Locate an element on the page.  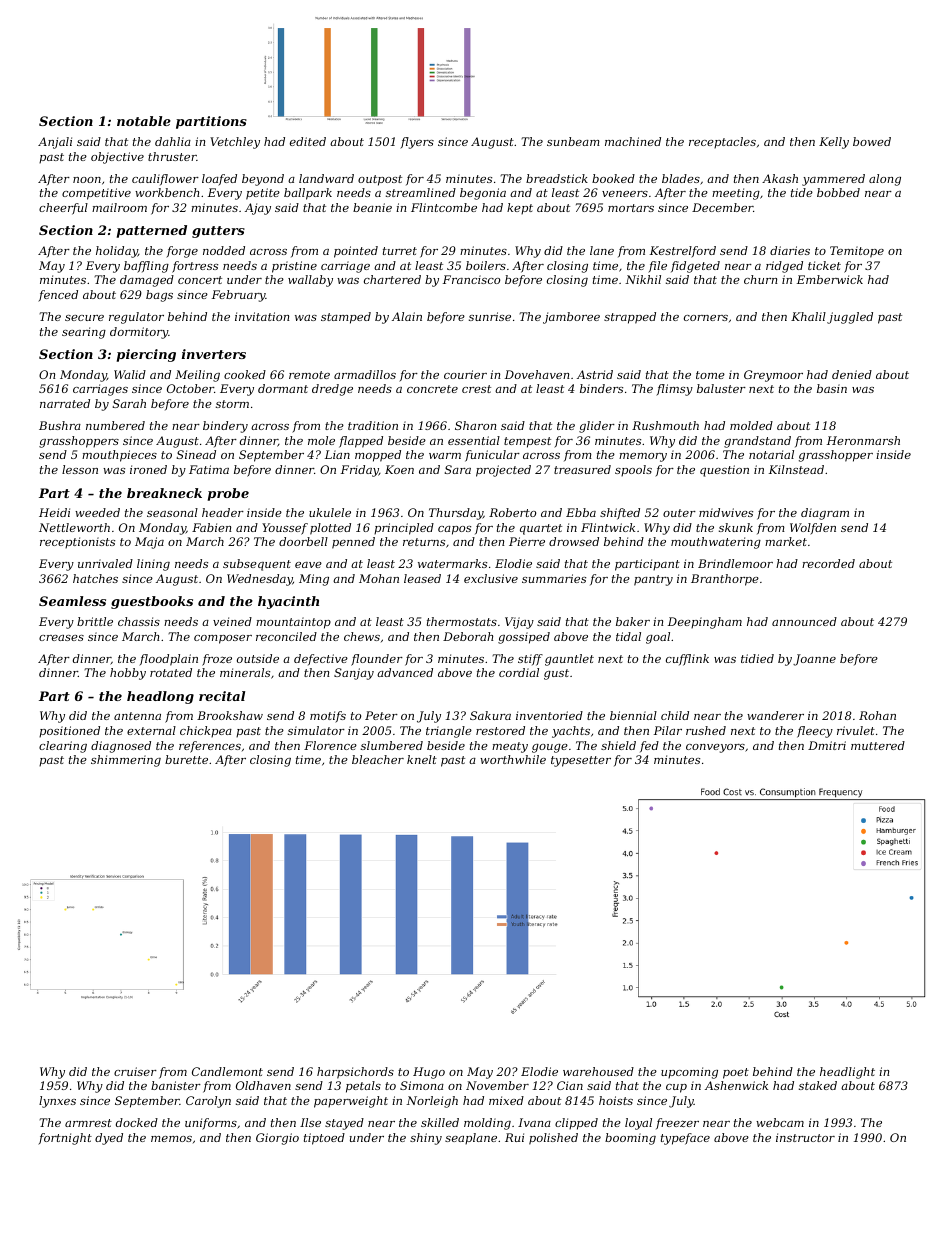
Lian is located at coordinates (337, 454).
